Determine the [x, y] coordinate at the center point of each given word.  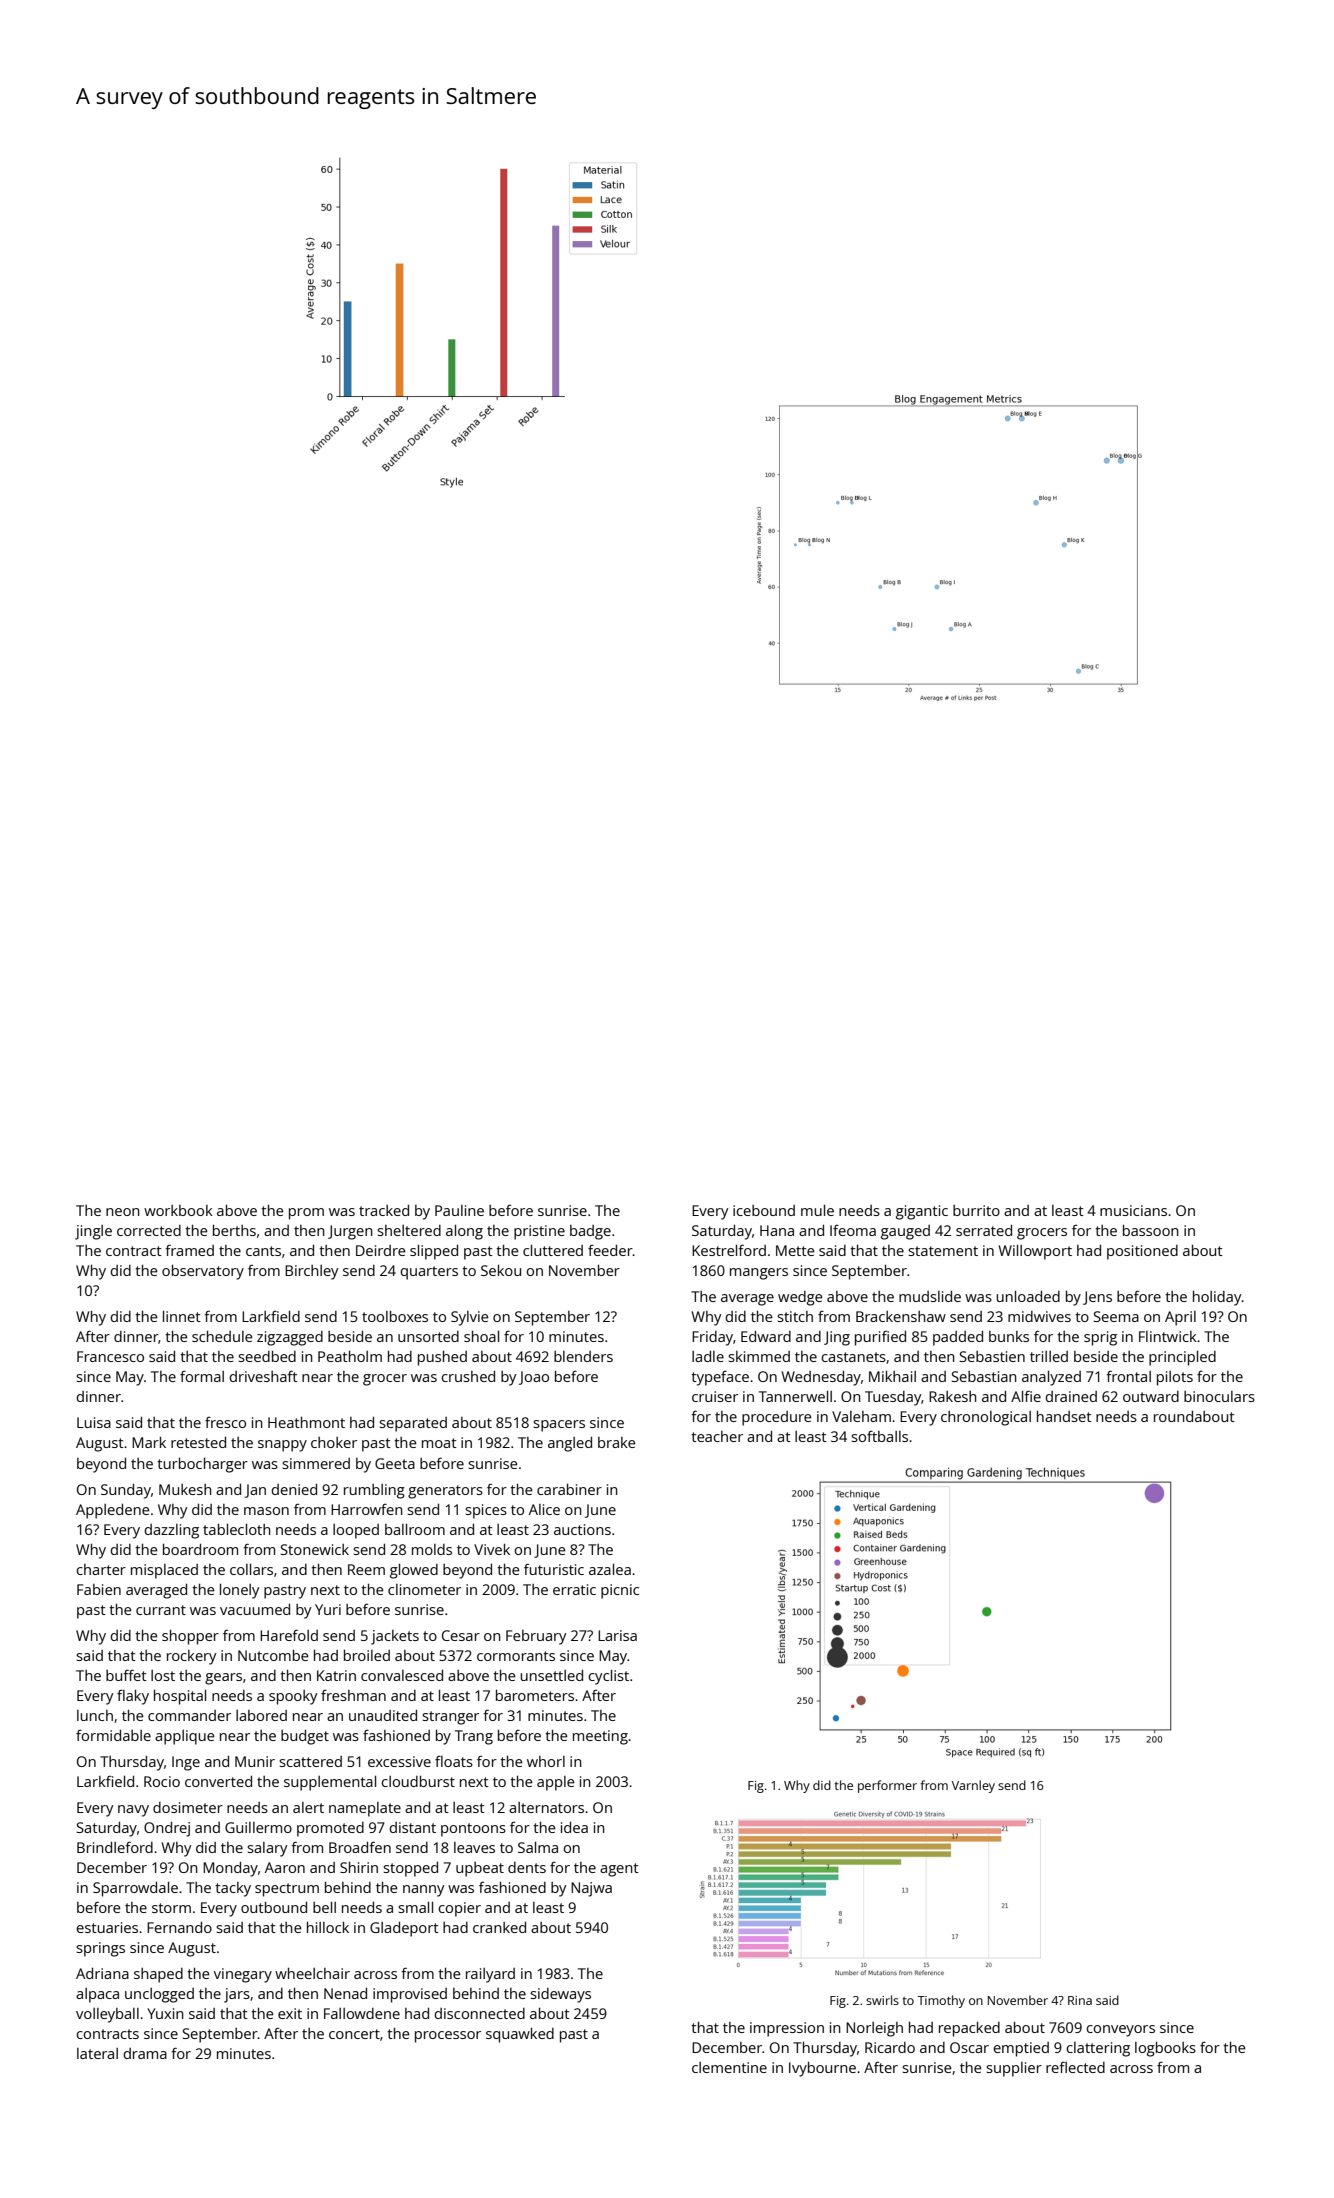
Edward [766, 1336]
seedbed [267, 1356]
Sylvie [470, 1318]
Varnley [973, 1786]
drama [145, 2053]
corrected [149, 1230]
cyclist [608, 1677]
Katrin [336, 1675]
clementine [729, 2067]
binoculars [1219, 1396]
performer [887, 1786]
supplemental [330, 1783]
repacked [969, 2029]
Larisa [617, 1635]
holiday [1217, 1298]
